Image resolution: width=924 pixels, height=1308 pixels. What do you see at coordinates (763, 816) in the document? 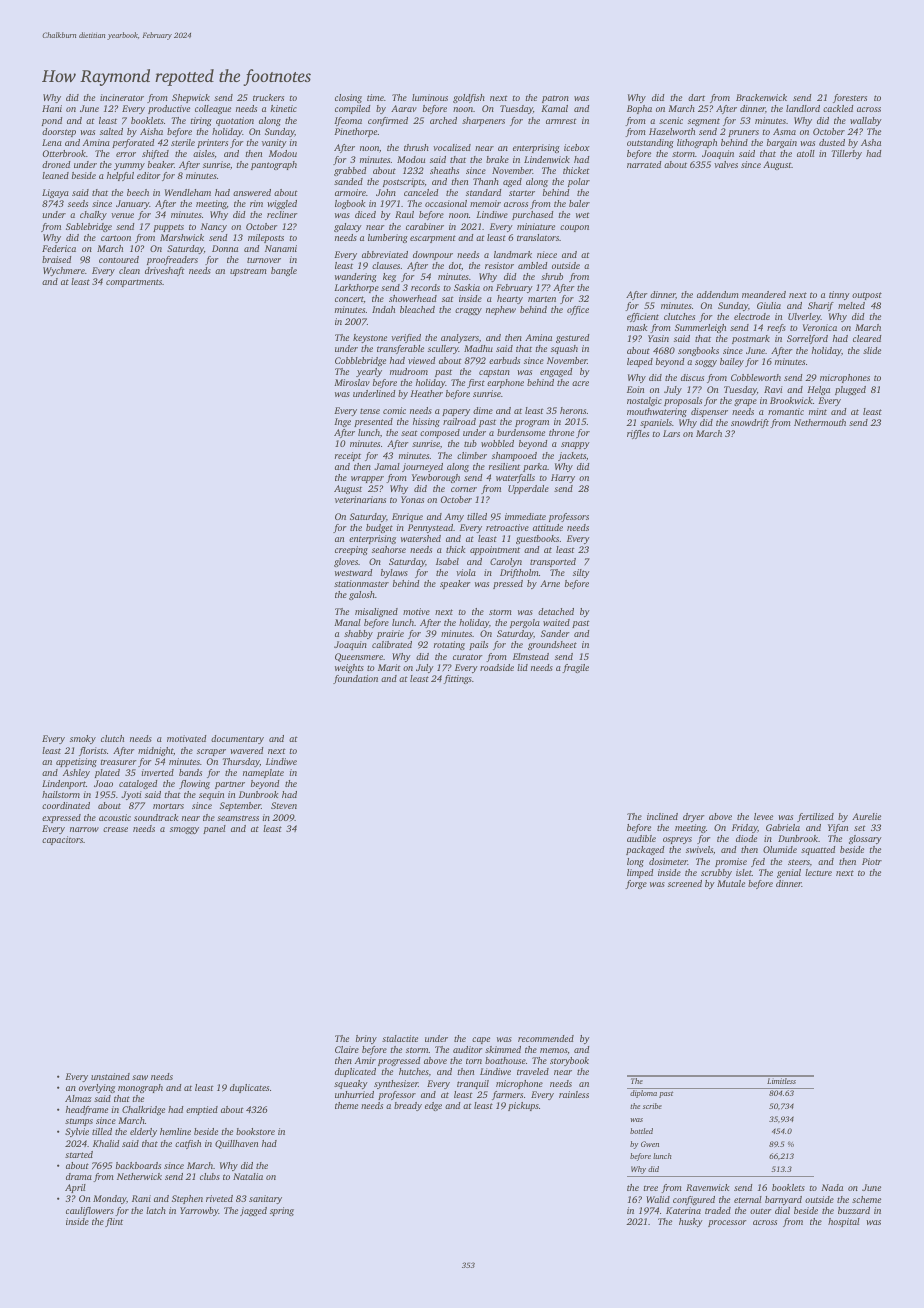
I see `levee` at bounding box center [763, 816].
